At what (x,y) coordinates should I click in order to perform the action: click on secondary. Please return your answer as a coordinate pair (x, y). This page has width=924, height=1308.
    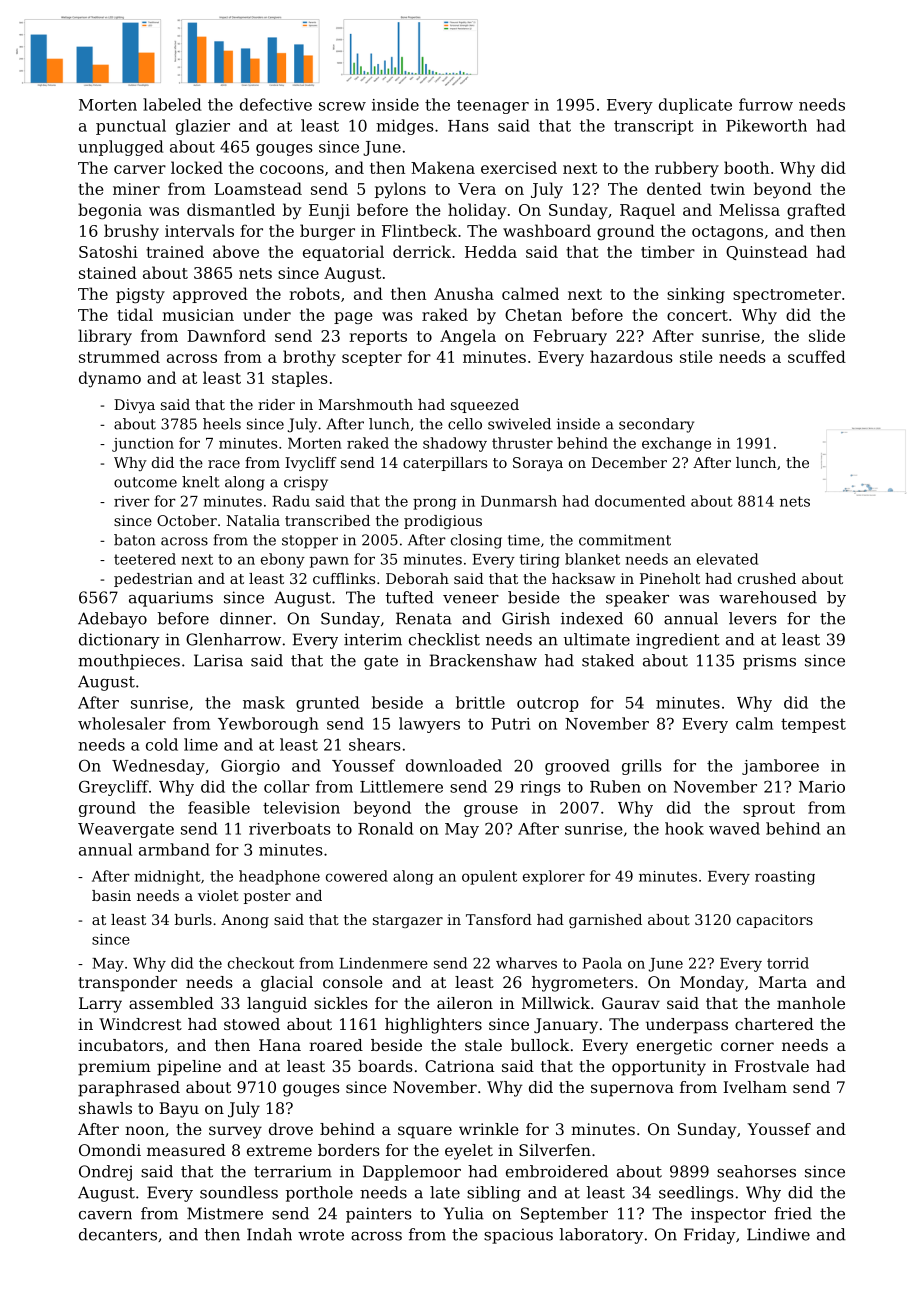
    Looking at the image, I should click on (656, 425).
